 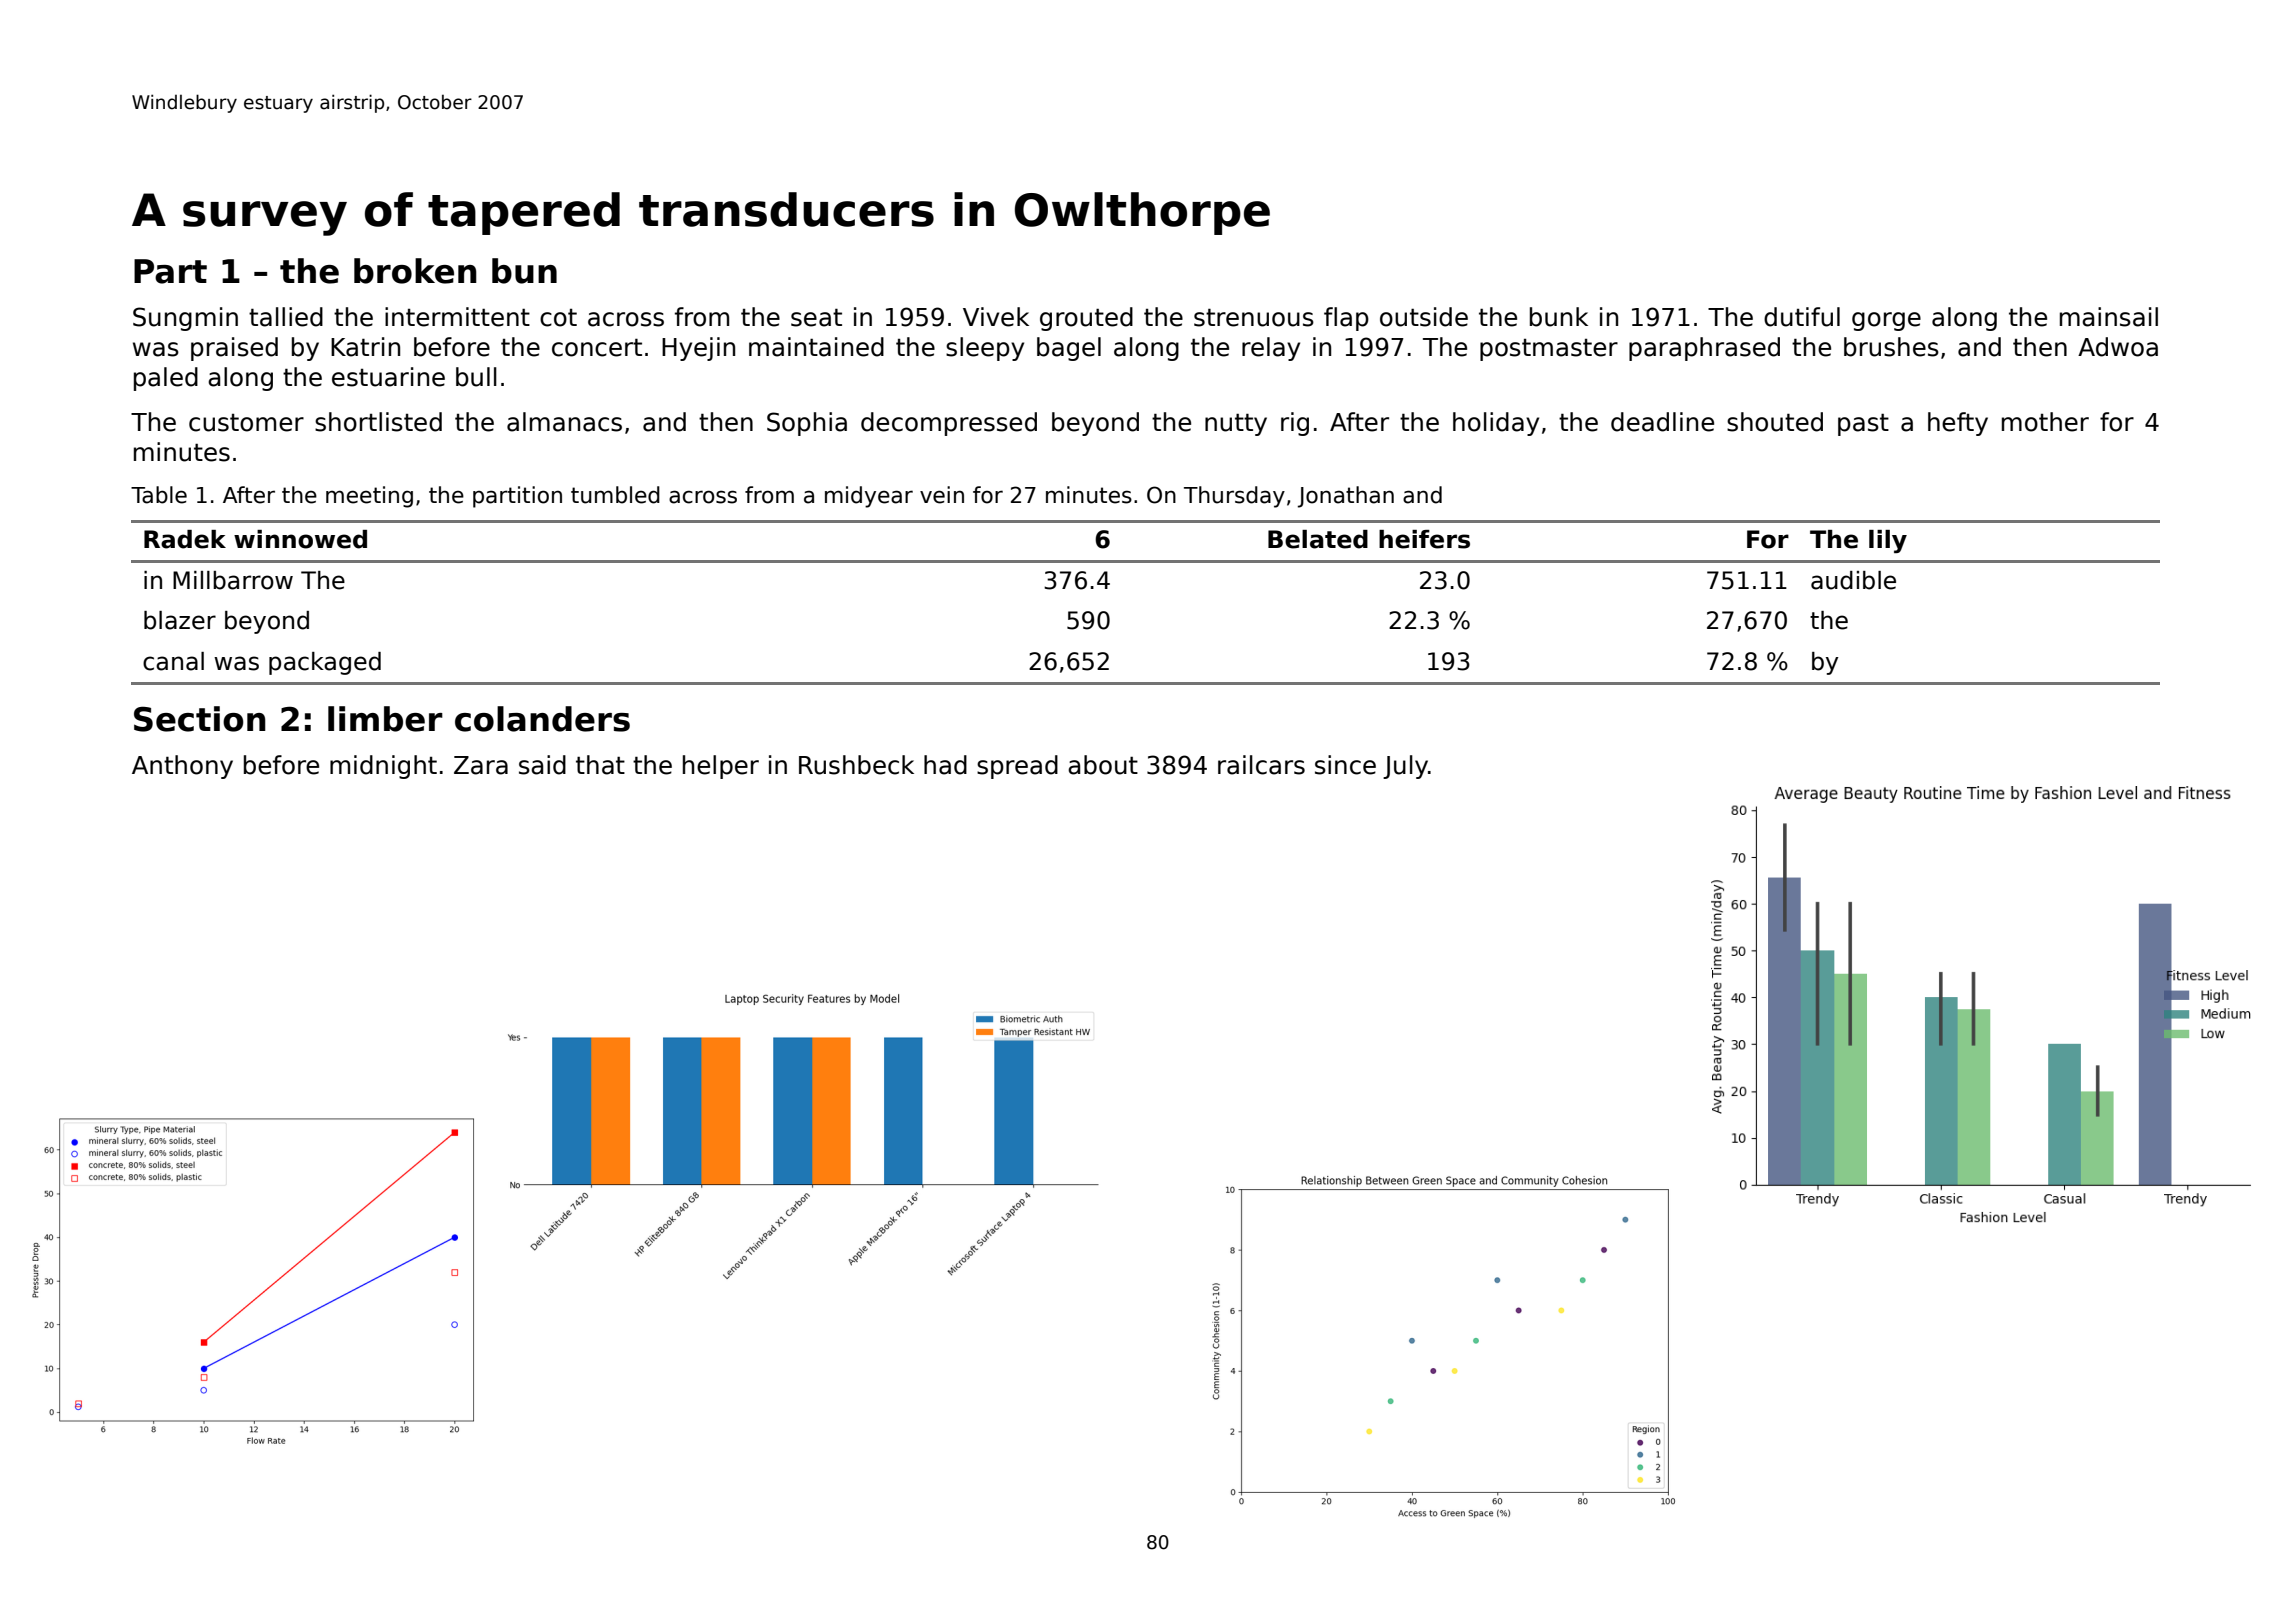 What do you see at coordinates (542, 765) in the screenshot?
I see `said` at bounding box center [542, 765].
